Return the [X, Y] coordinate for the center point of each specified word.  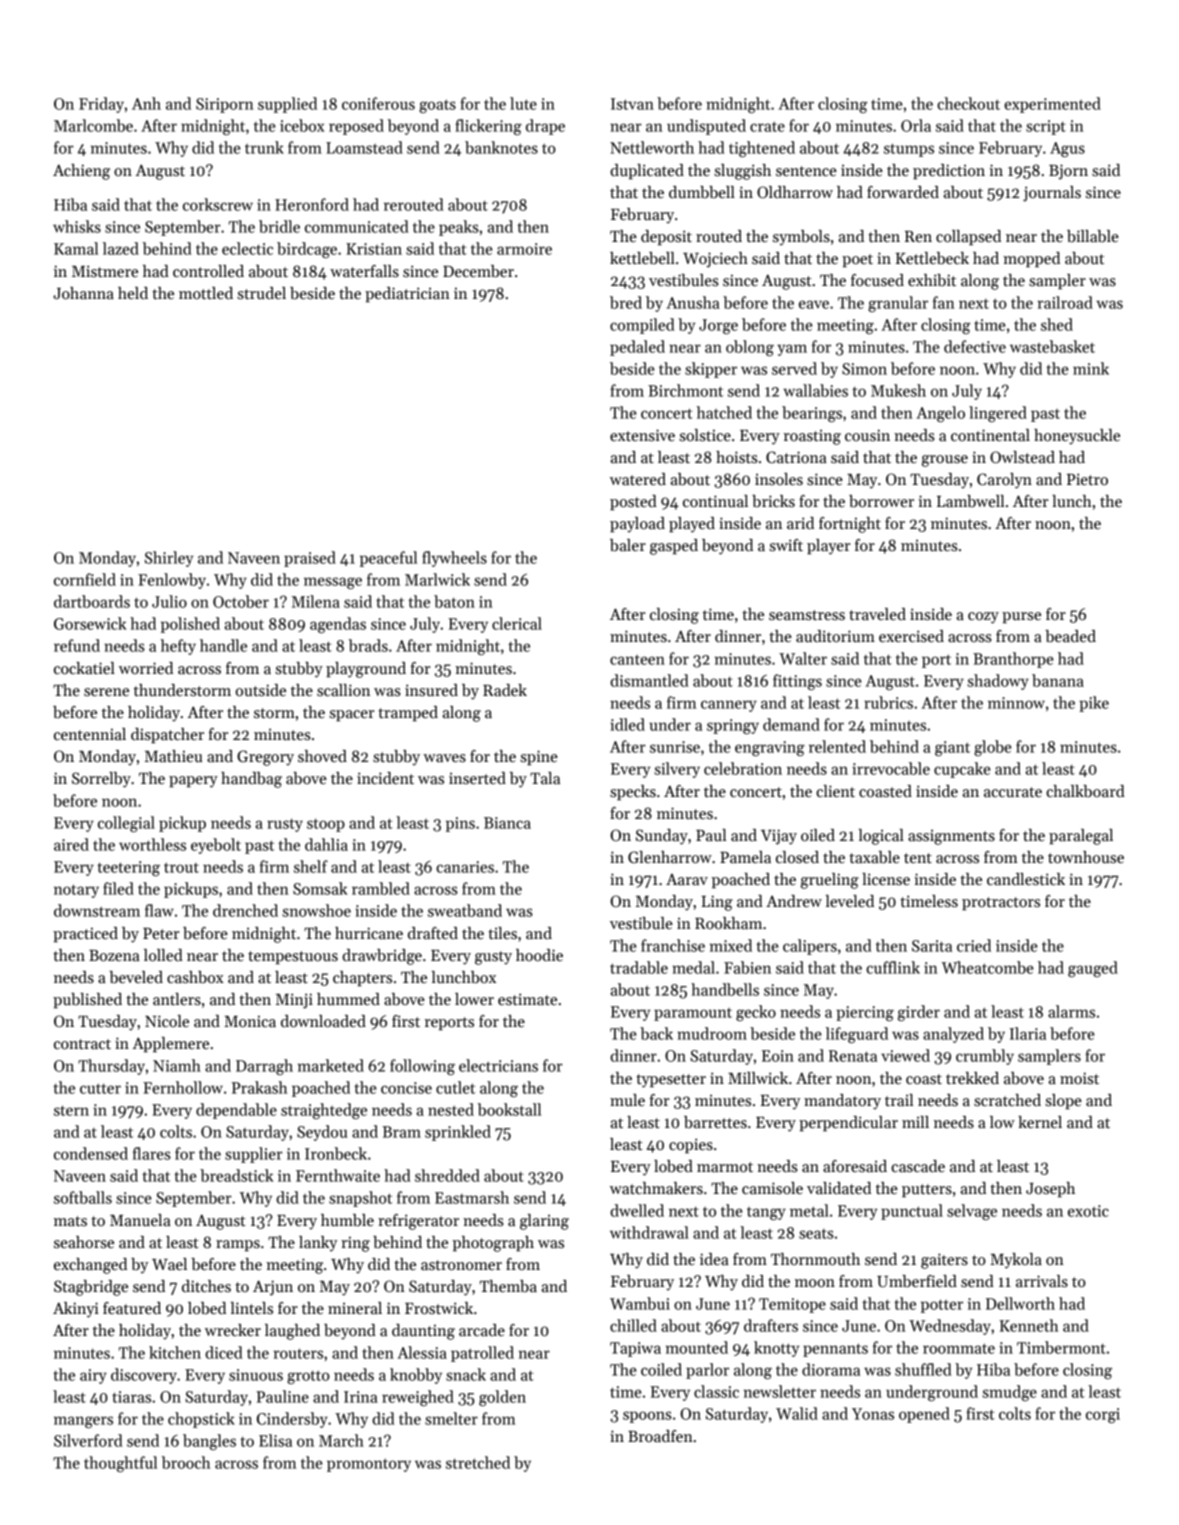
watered [638, 479]
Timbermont [1061, 1347]
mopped [1031, 259]
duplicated [647, 171]
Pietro [1087, 479]
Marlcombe [93, 125]
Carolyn [1004, 481]
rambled [381, 888]
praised [310, 559]
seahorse [84, 1242]
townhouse [1086, 857]
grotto [308, 1377]
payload [637, 525]
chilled [633, 1325]
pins [460, 824]
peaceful [388, 559]
